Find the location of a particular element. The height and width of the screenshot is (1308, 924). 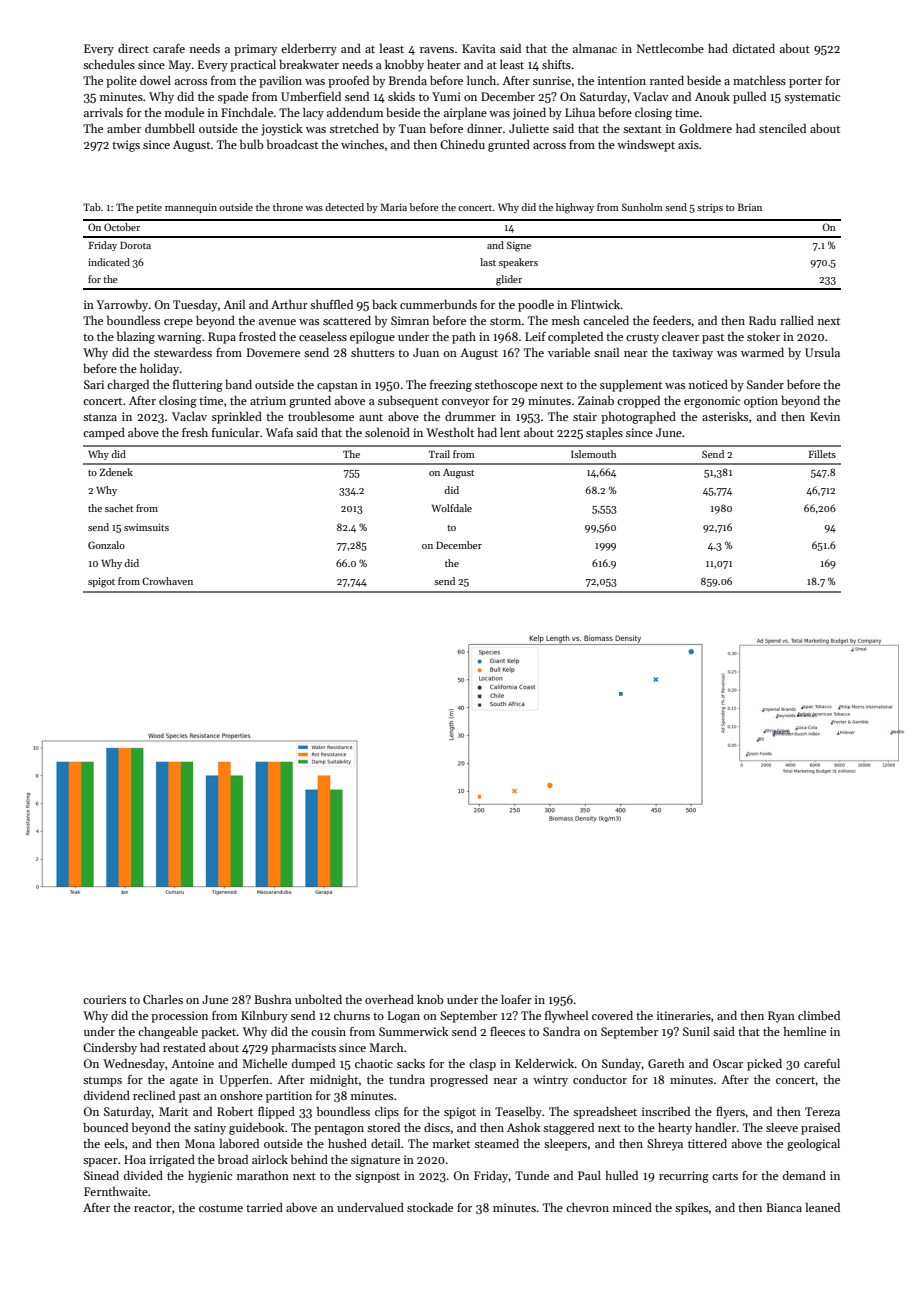

Bianca is located at coordinates (784, 1207).
